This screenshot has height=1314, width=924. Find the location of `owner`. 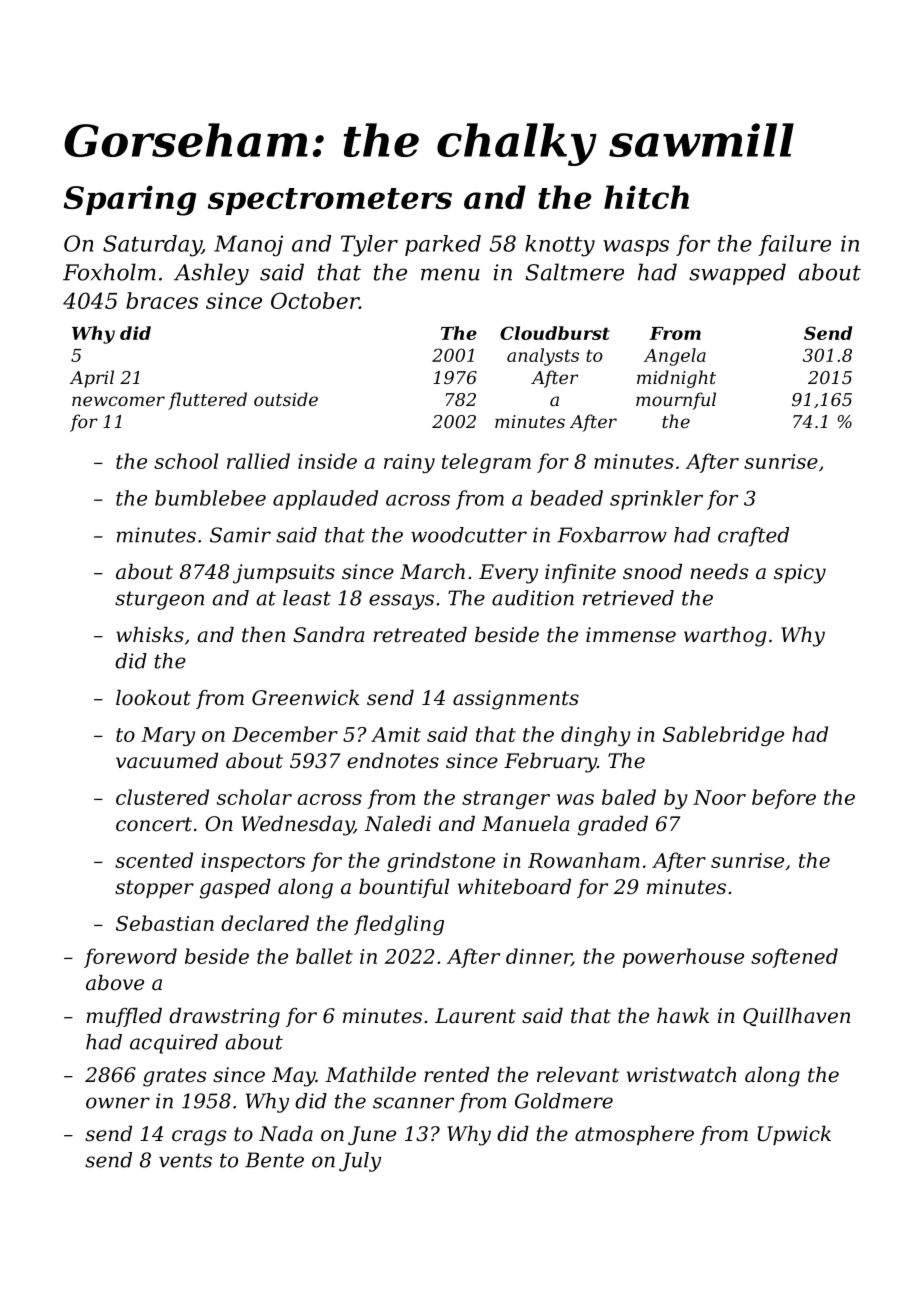

owner is located at coordinates (118, 1103).
